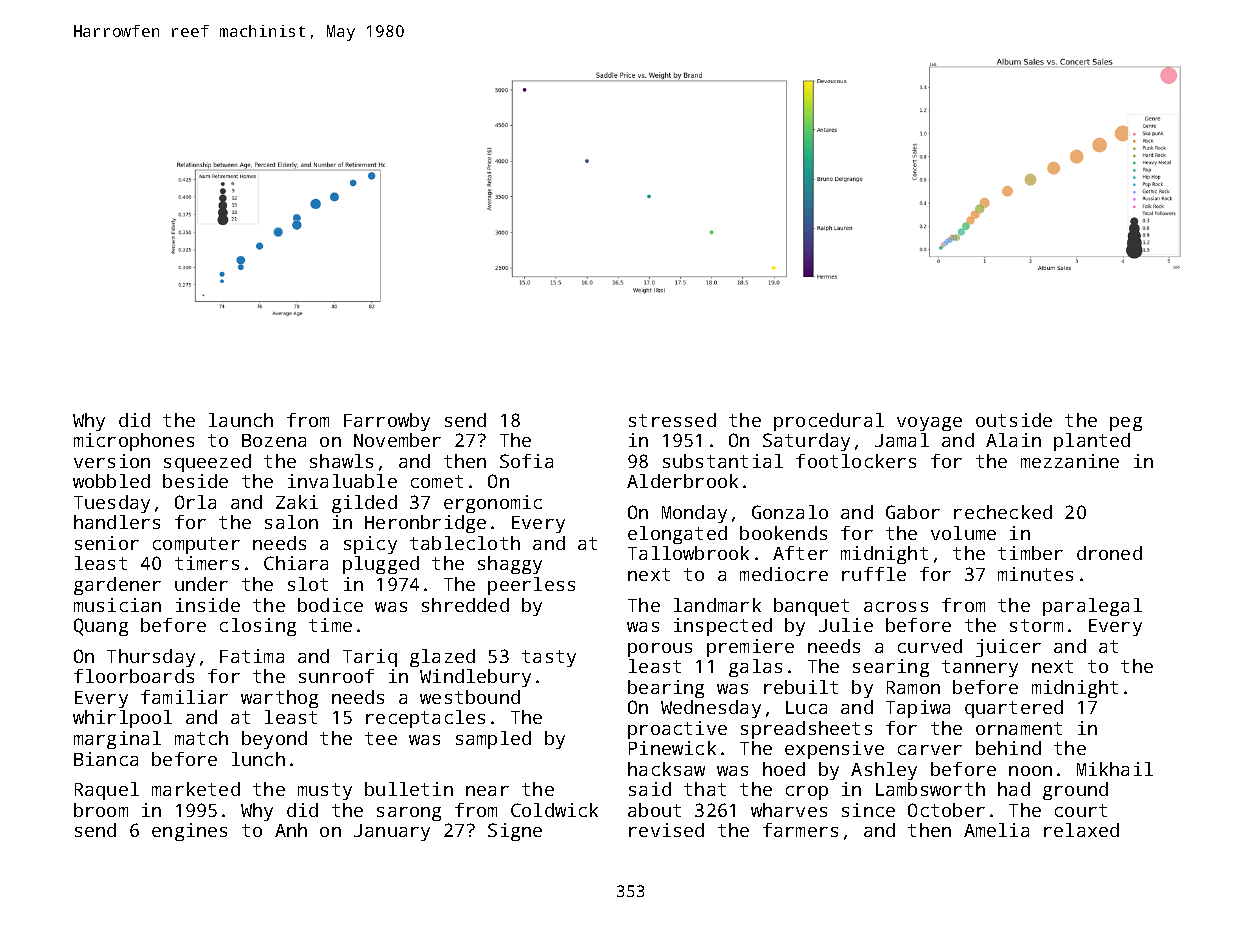 Image resolution: width=1233 pixels, height=952 pixels. Describe the element at coordinates (291, 830) in the screenshot. I see `Anh` at that location.
